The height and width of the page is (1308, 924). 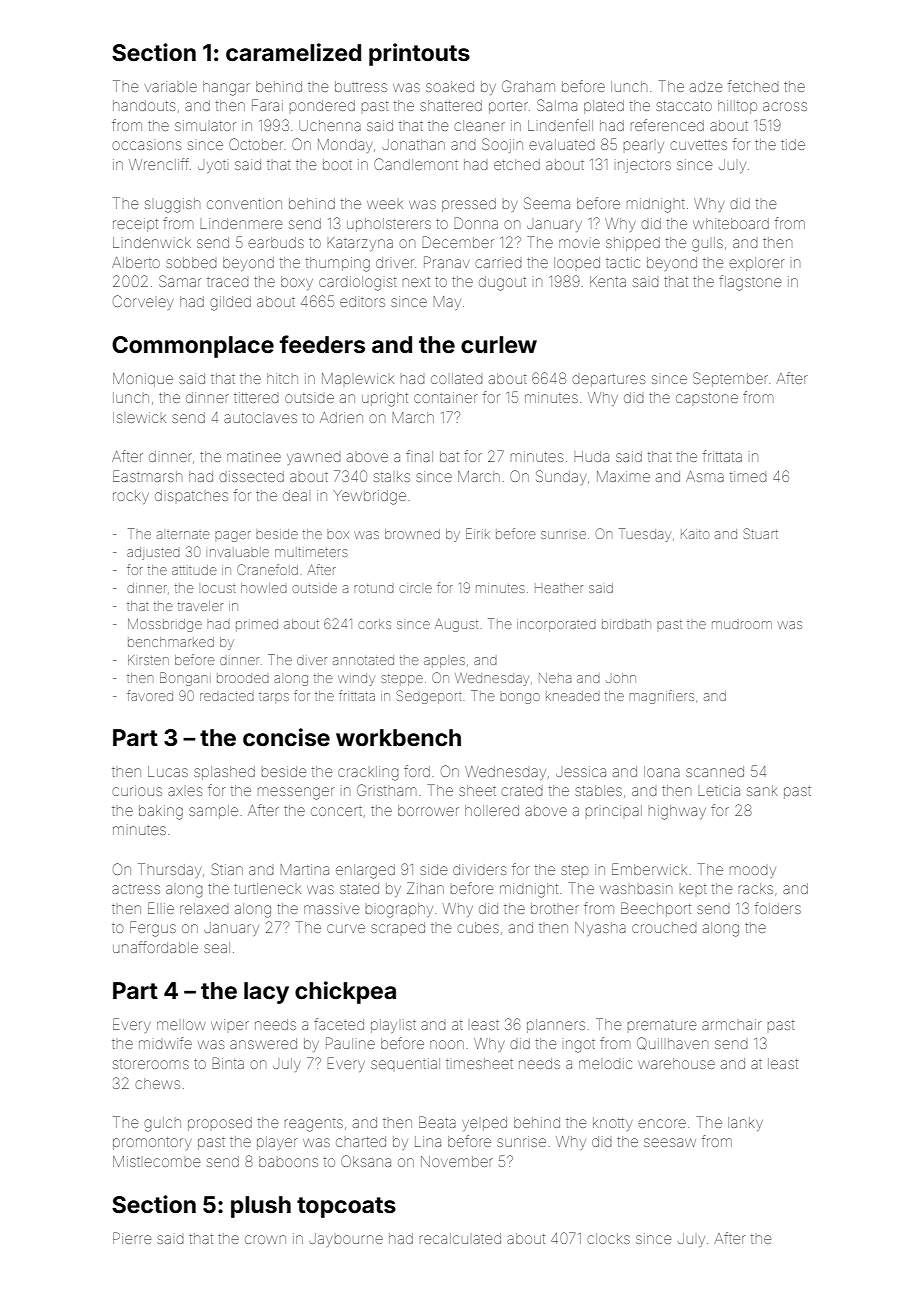 What do you see at coordinates (168, 771) in the page?
I see `Lucas` at bounding box center [168, 771].
